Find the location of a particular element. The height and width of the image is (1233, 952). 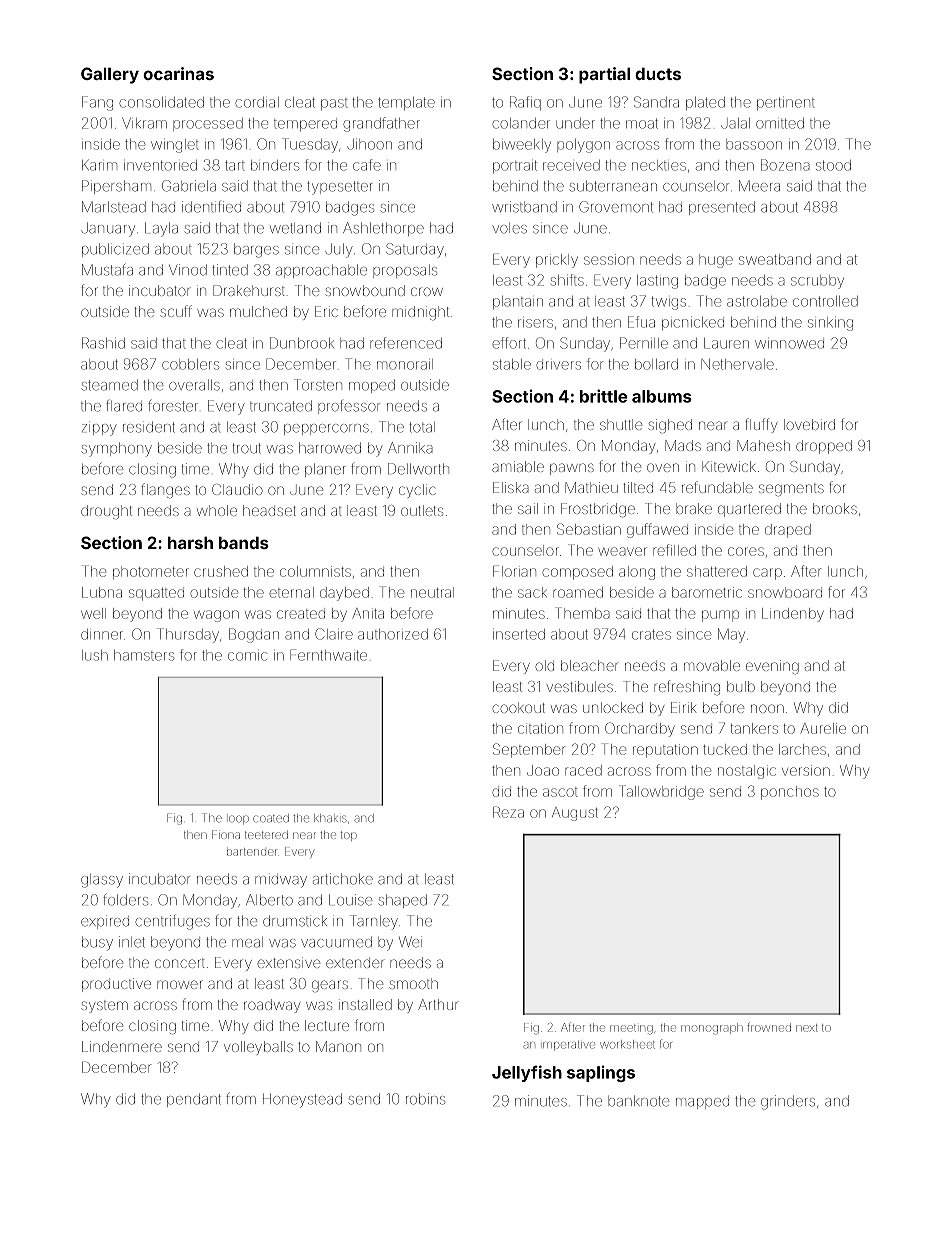

template is located at coordinates (406, 103).
